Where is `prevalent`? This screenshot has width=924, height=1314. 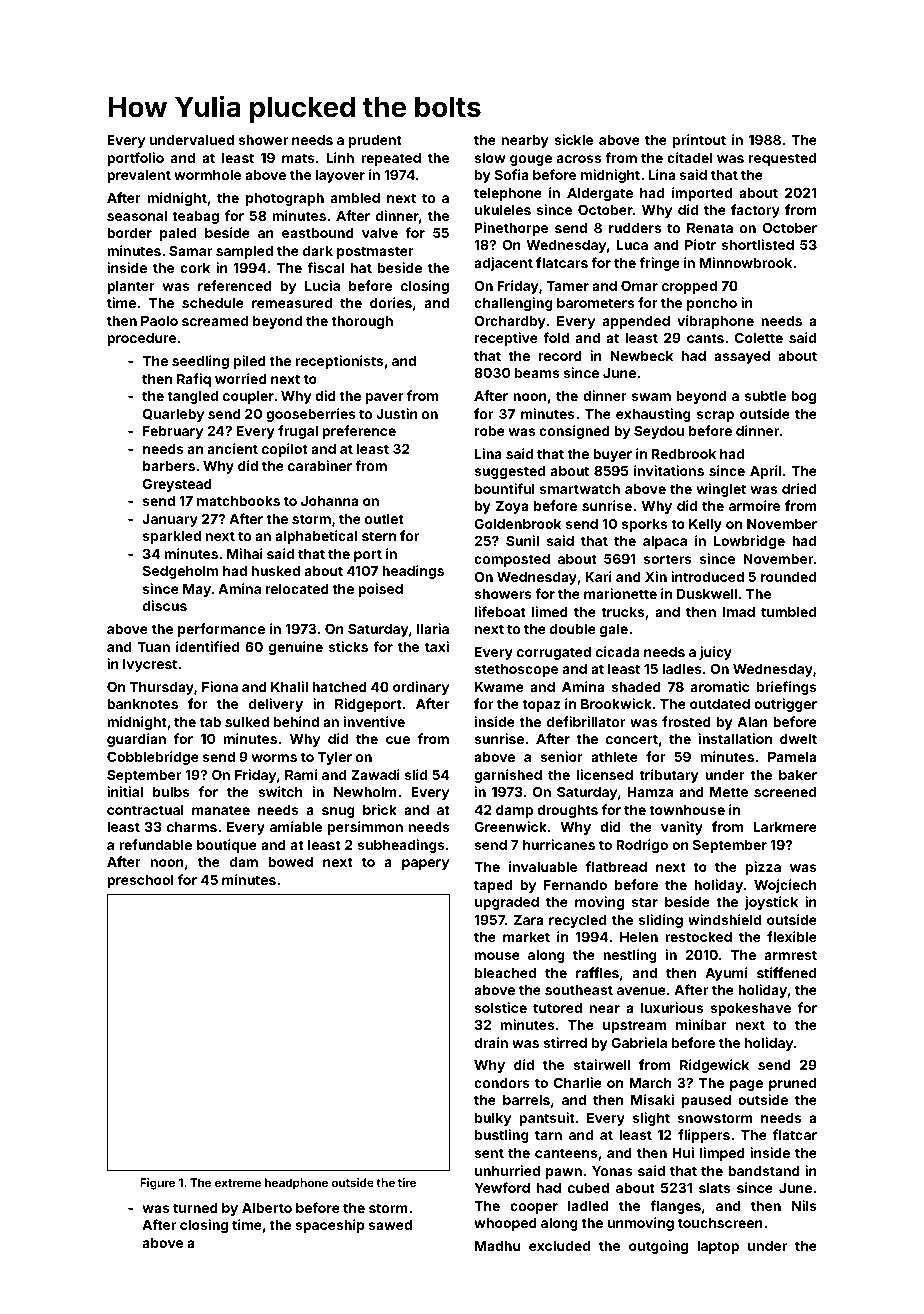
prevalent is located at coordinates (139, 176).
